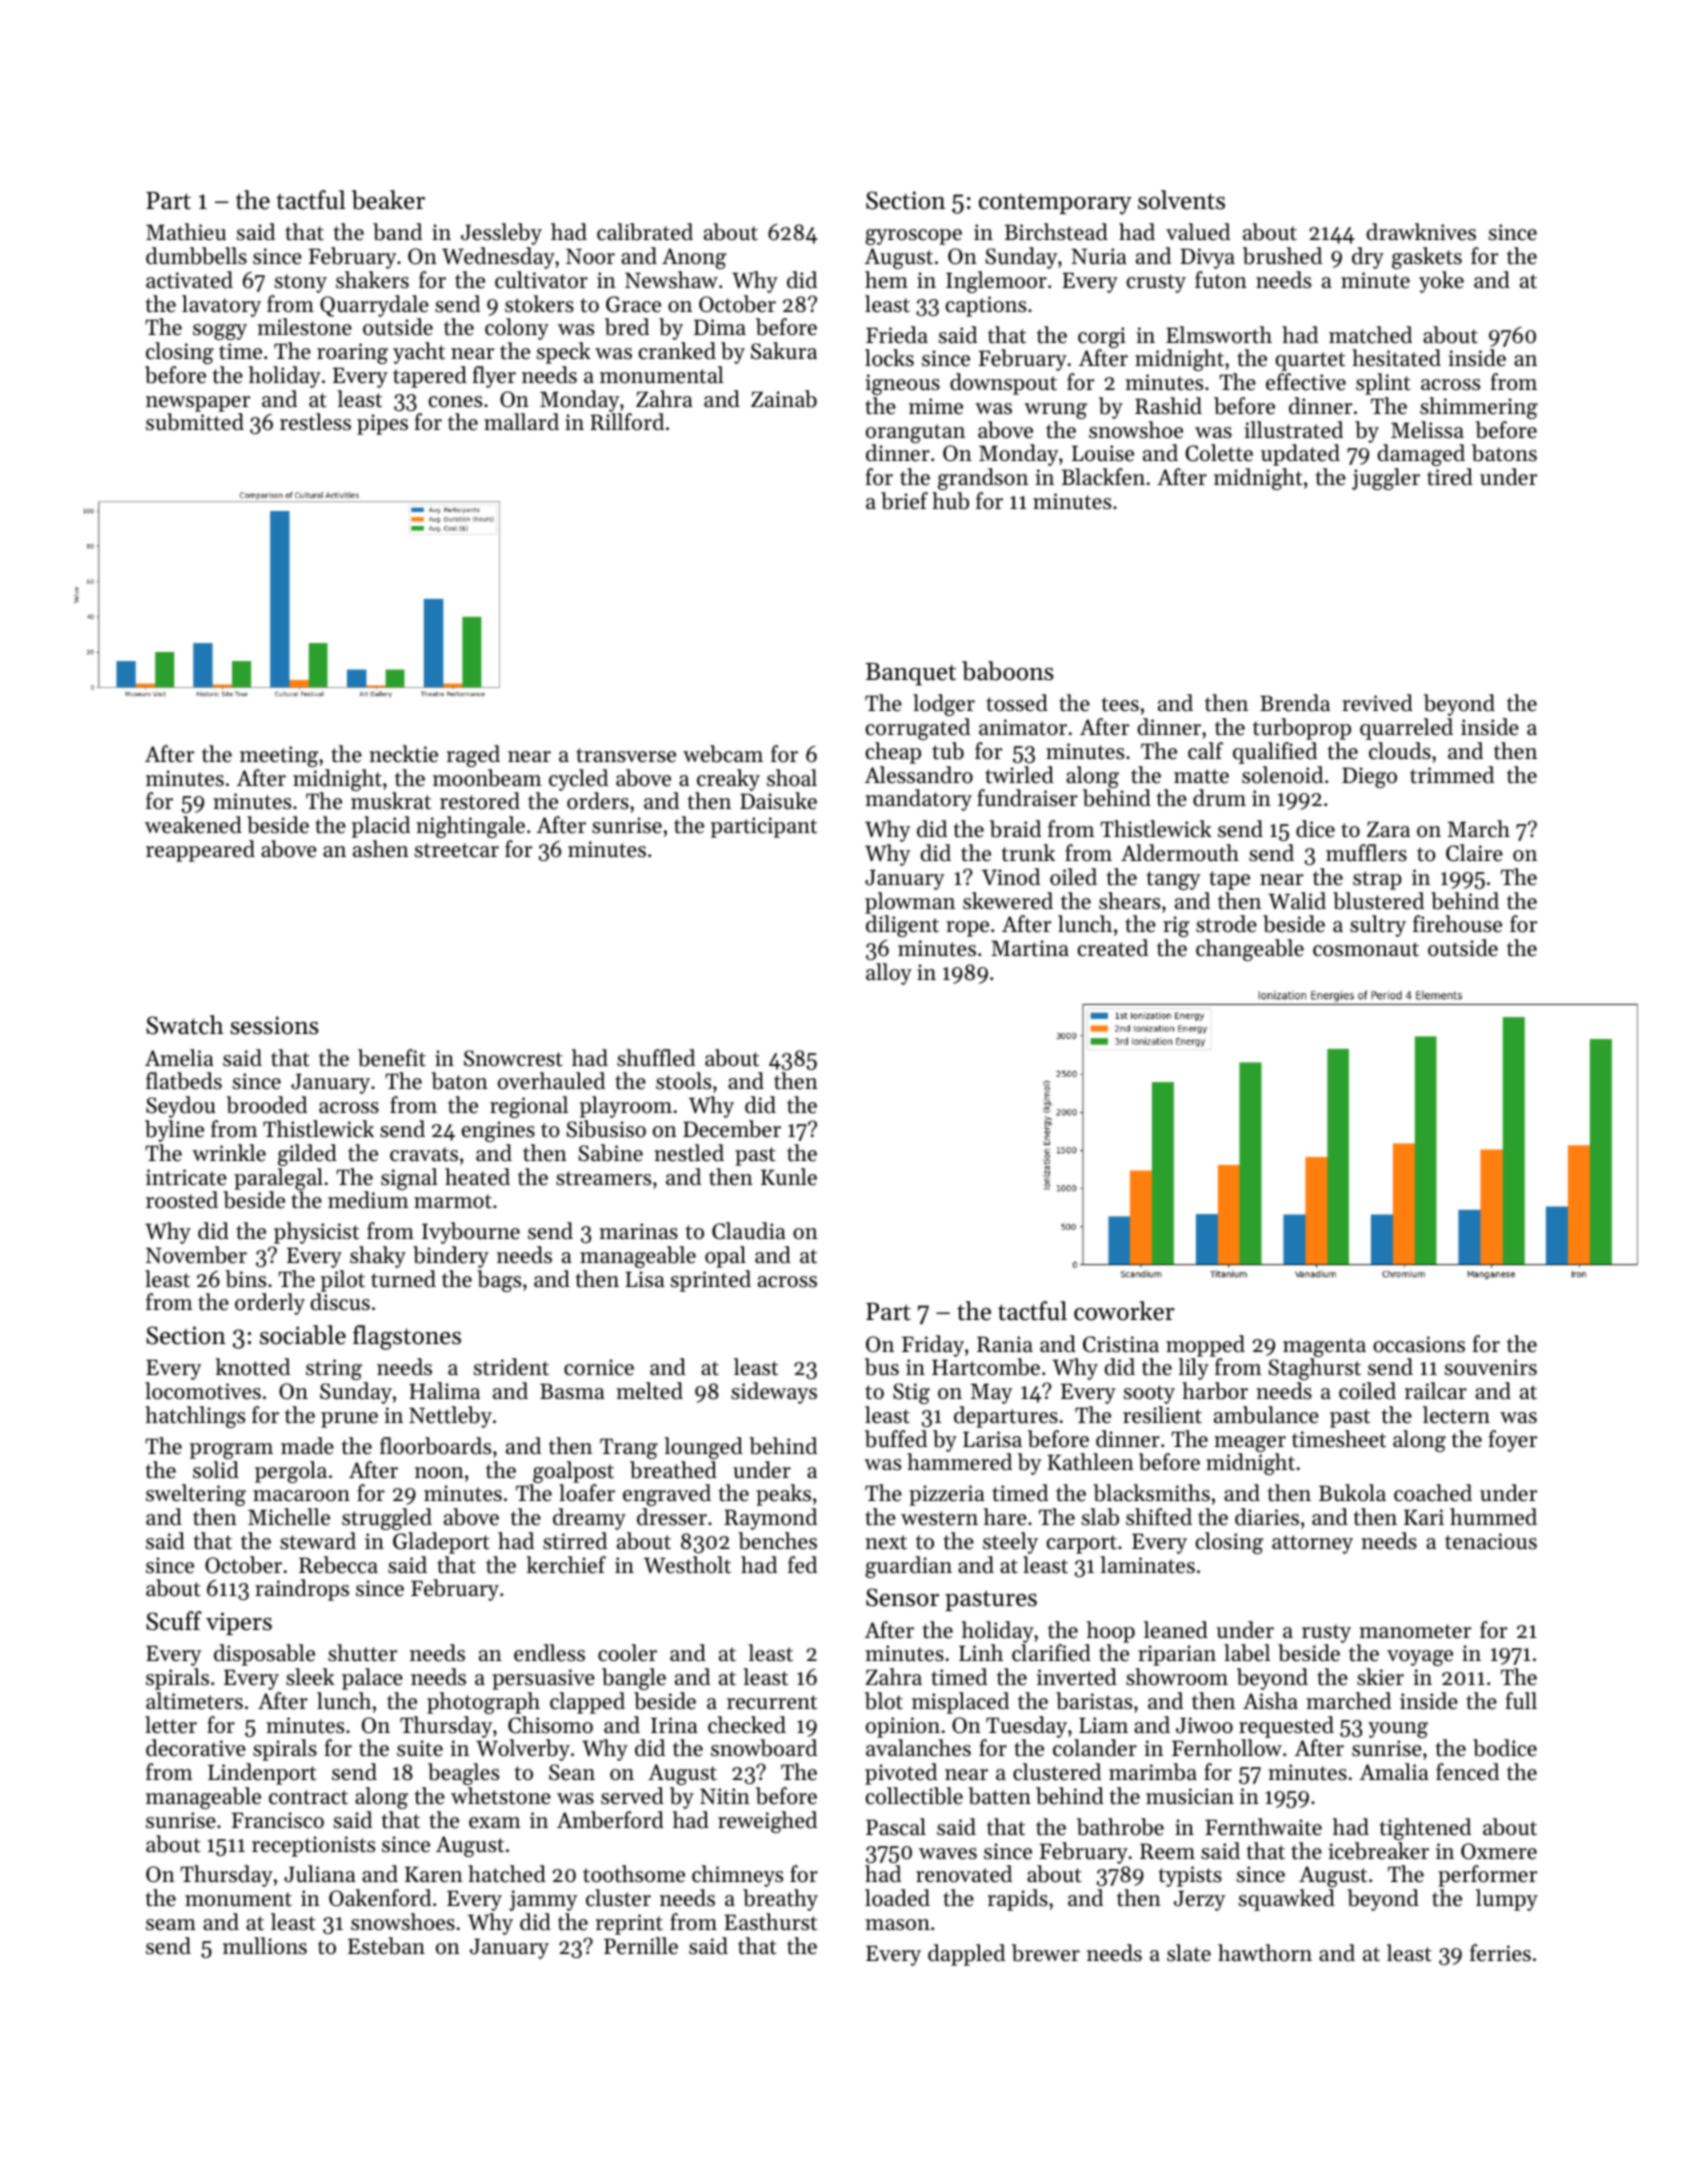 The height and width of the document is (2178, 1683). Describe the element at coordinates (1406, 729) in the document. I see `quarreled` at that location.
